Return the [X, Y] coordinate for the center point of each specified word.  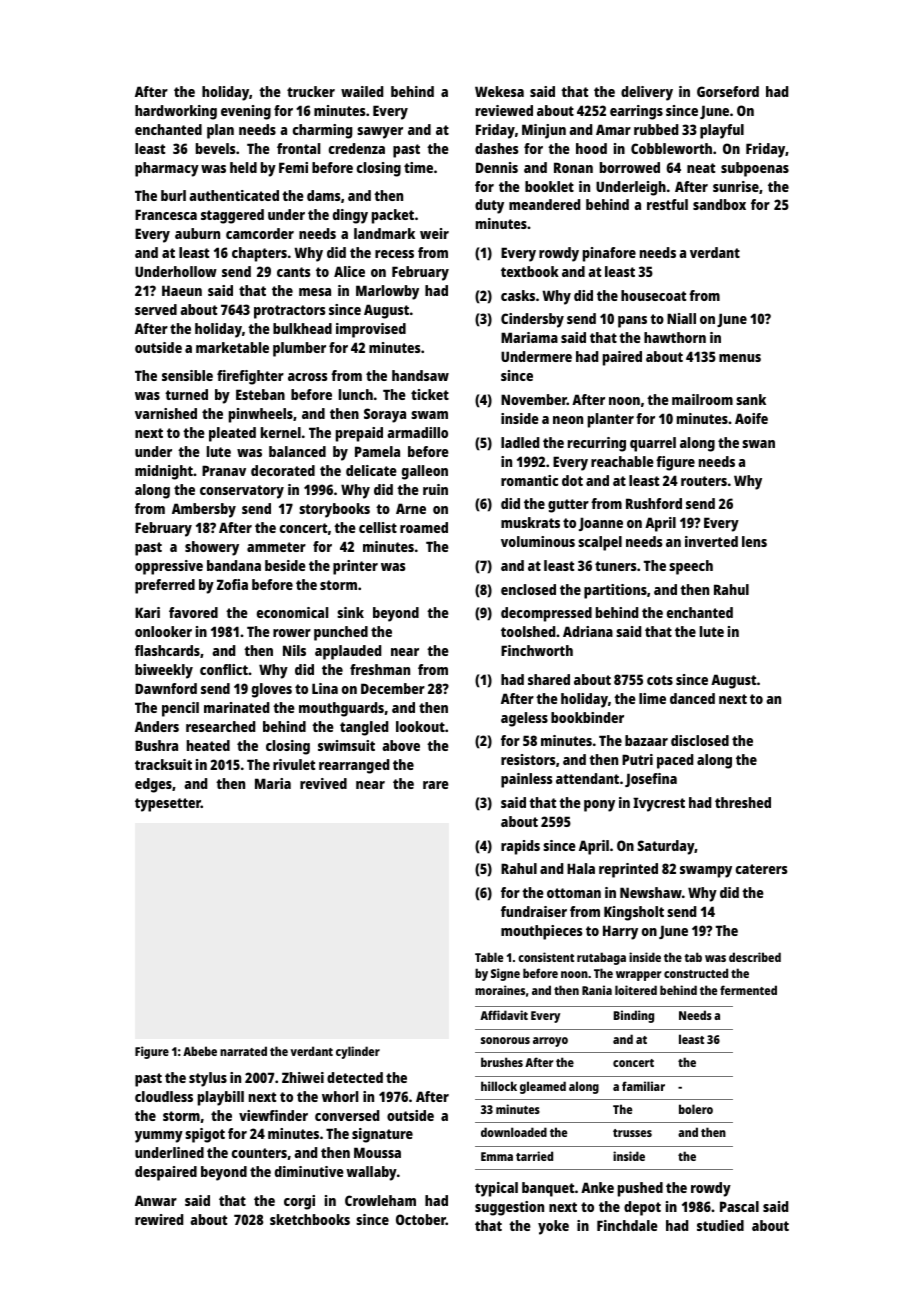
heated [208, 745]
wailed [362, 91]
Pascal [739, 1206]
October [421, 1219]
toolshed [528, 631]
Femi [293, 167]
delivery [647, 93]
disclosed [700, 740]
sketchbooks [310, 1219]
